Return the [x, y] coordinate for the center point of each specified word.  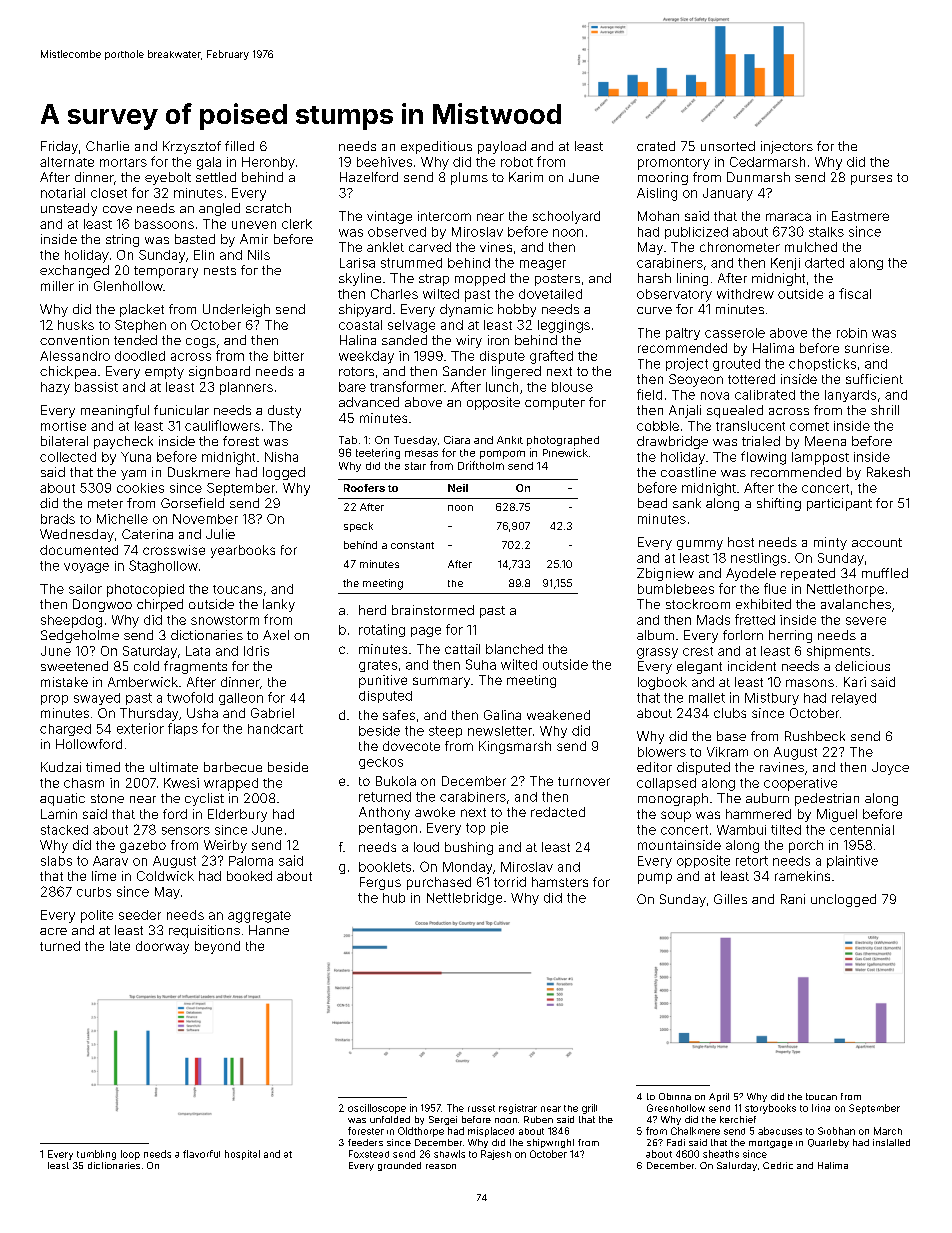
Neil [458, 488]
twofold [190, 697]
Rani [793, 899]
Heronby [268, 163]
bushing [469, 848]
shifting [779, 504]
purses [871, 180]
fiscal [855, 293]
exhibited [763, 604]
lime [104, 876]
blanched [514, 649]
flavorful [201, 1154]
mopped [480, 279]
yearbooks [243, 551]
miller [57, 286]
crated [656, 146]
